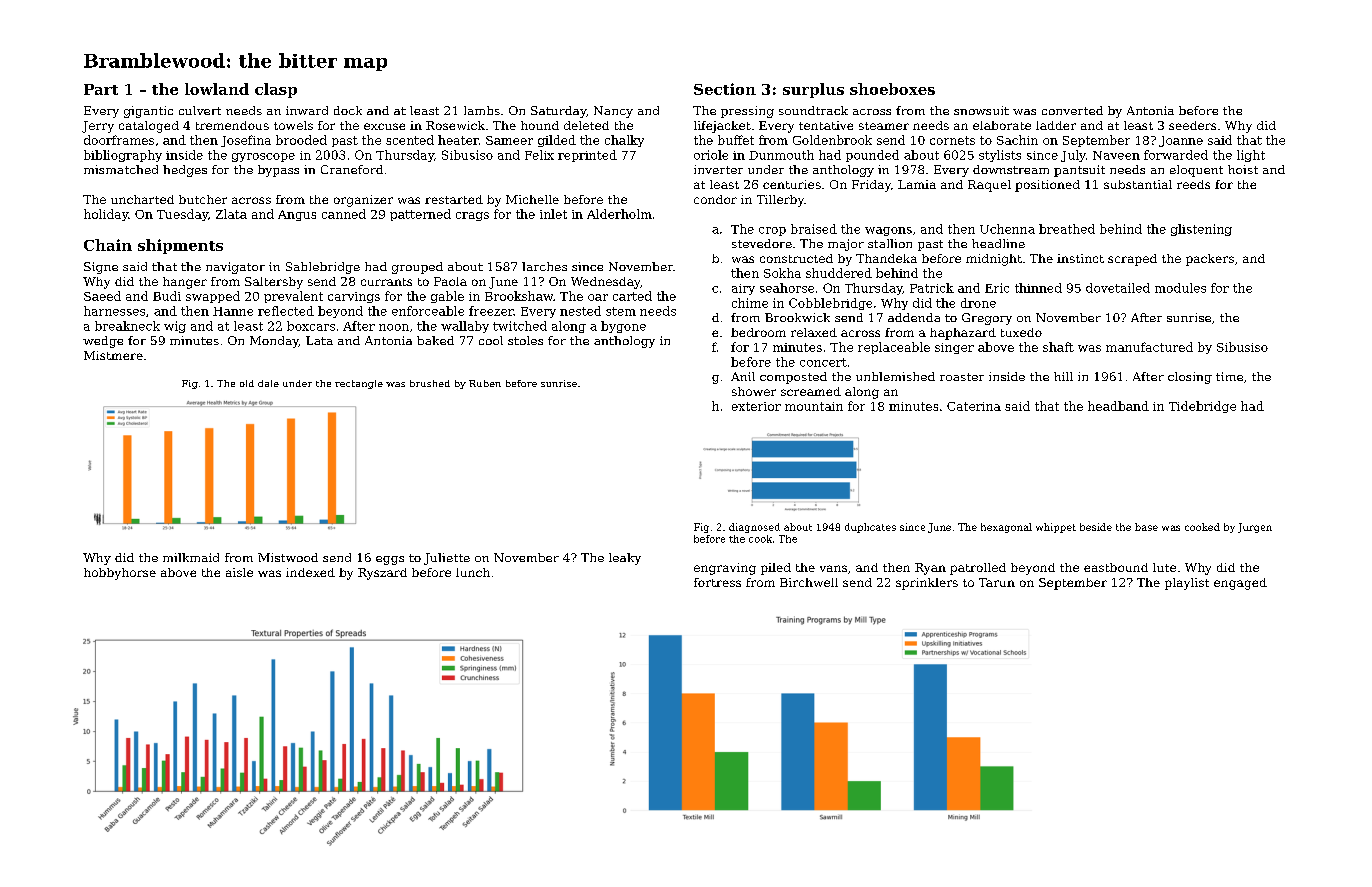 The image size is (1372, 887). What do you see at coordinates (619, 214) in the screenshot?
I see `Alderholm` at bounding box center [619, 214].
